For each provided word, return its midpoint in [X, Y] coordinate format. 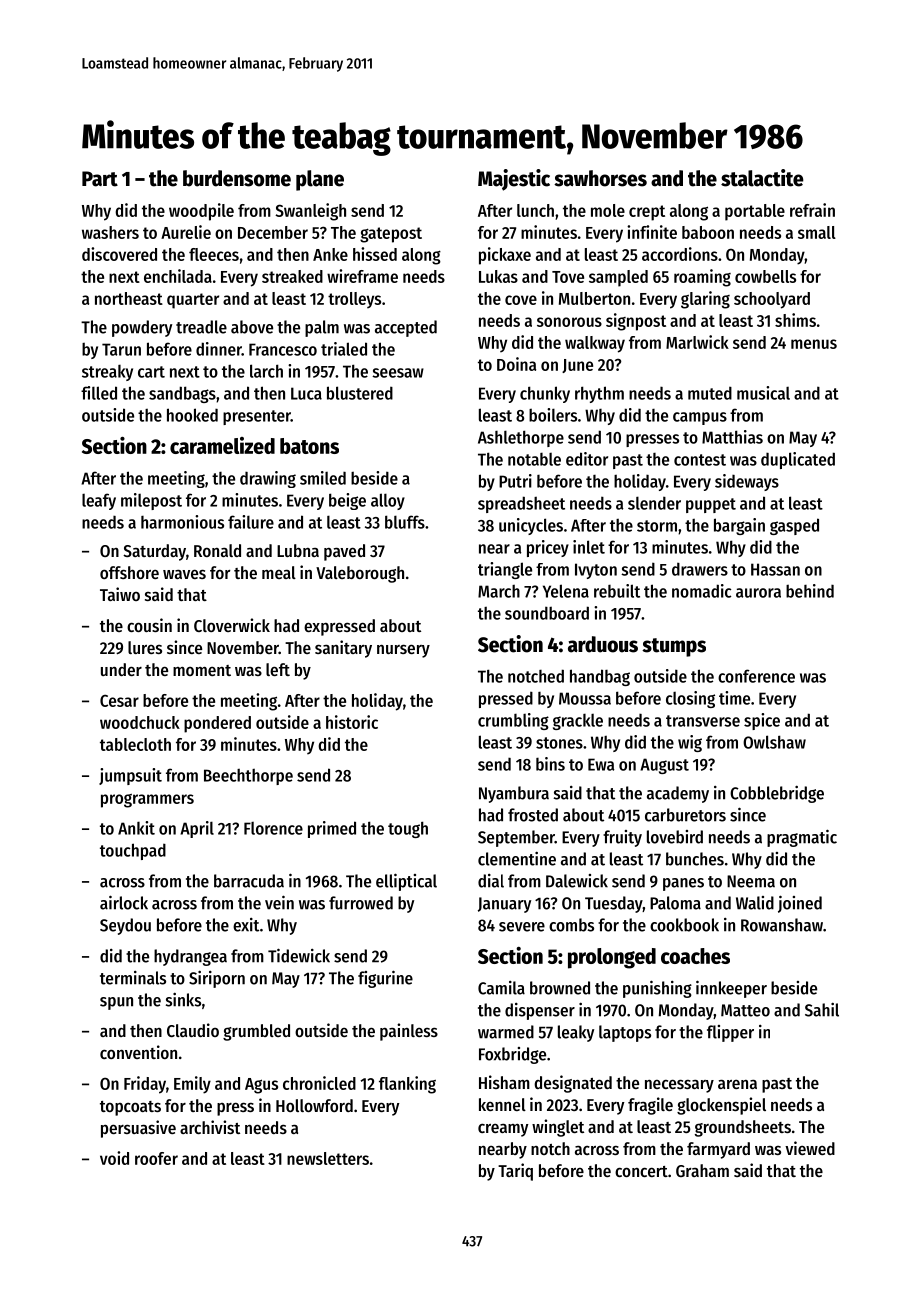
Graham [702, 1170]
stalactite [762, 178]
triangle [505, 570]
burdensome [237, 178]
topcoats [130, 1108]
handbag [600, 677]
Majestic [514, 180]
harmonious [182, 522]
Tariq [515, 1172]
